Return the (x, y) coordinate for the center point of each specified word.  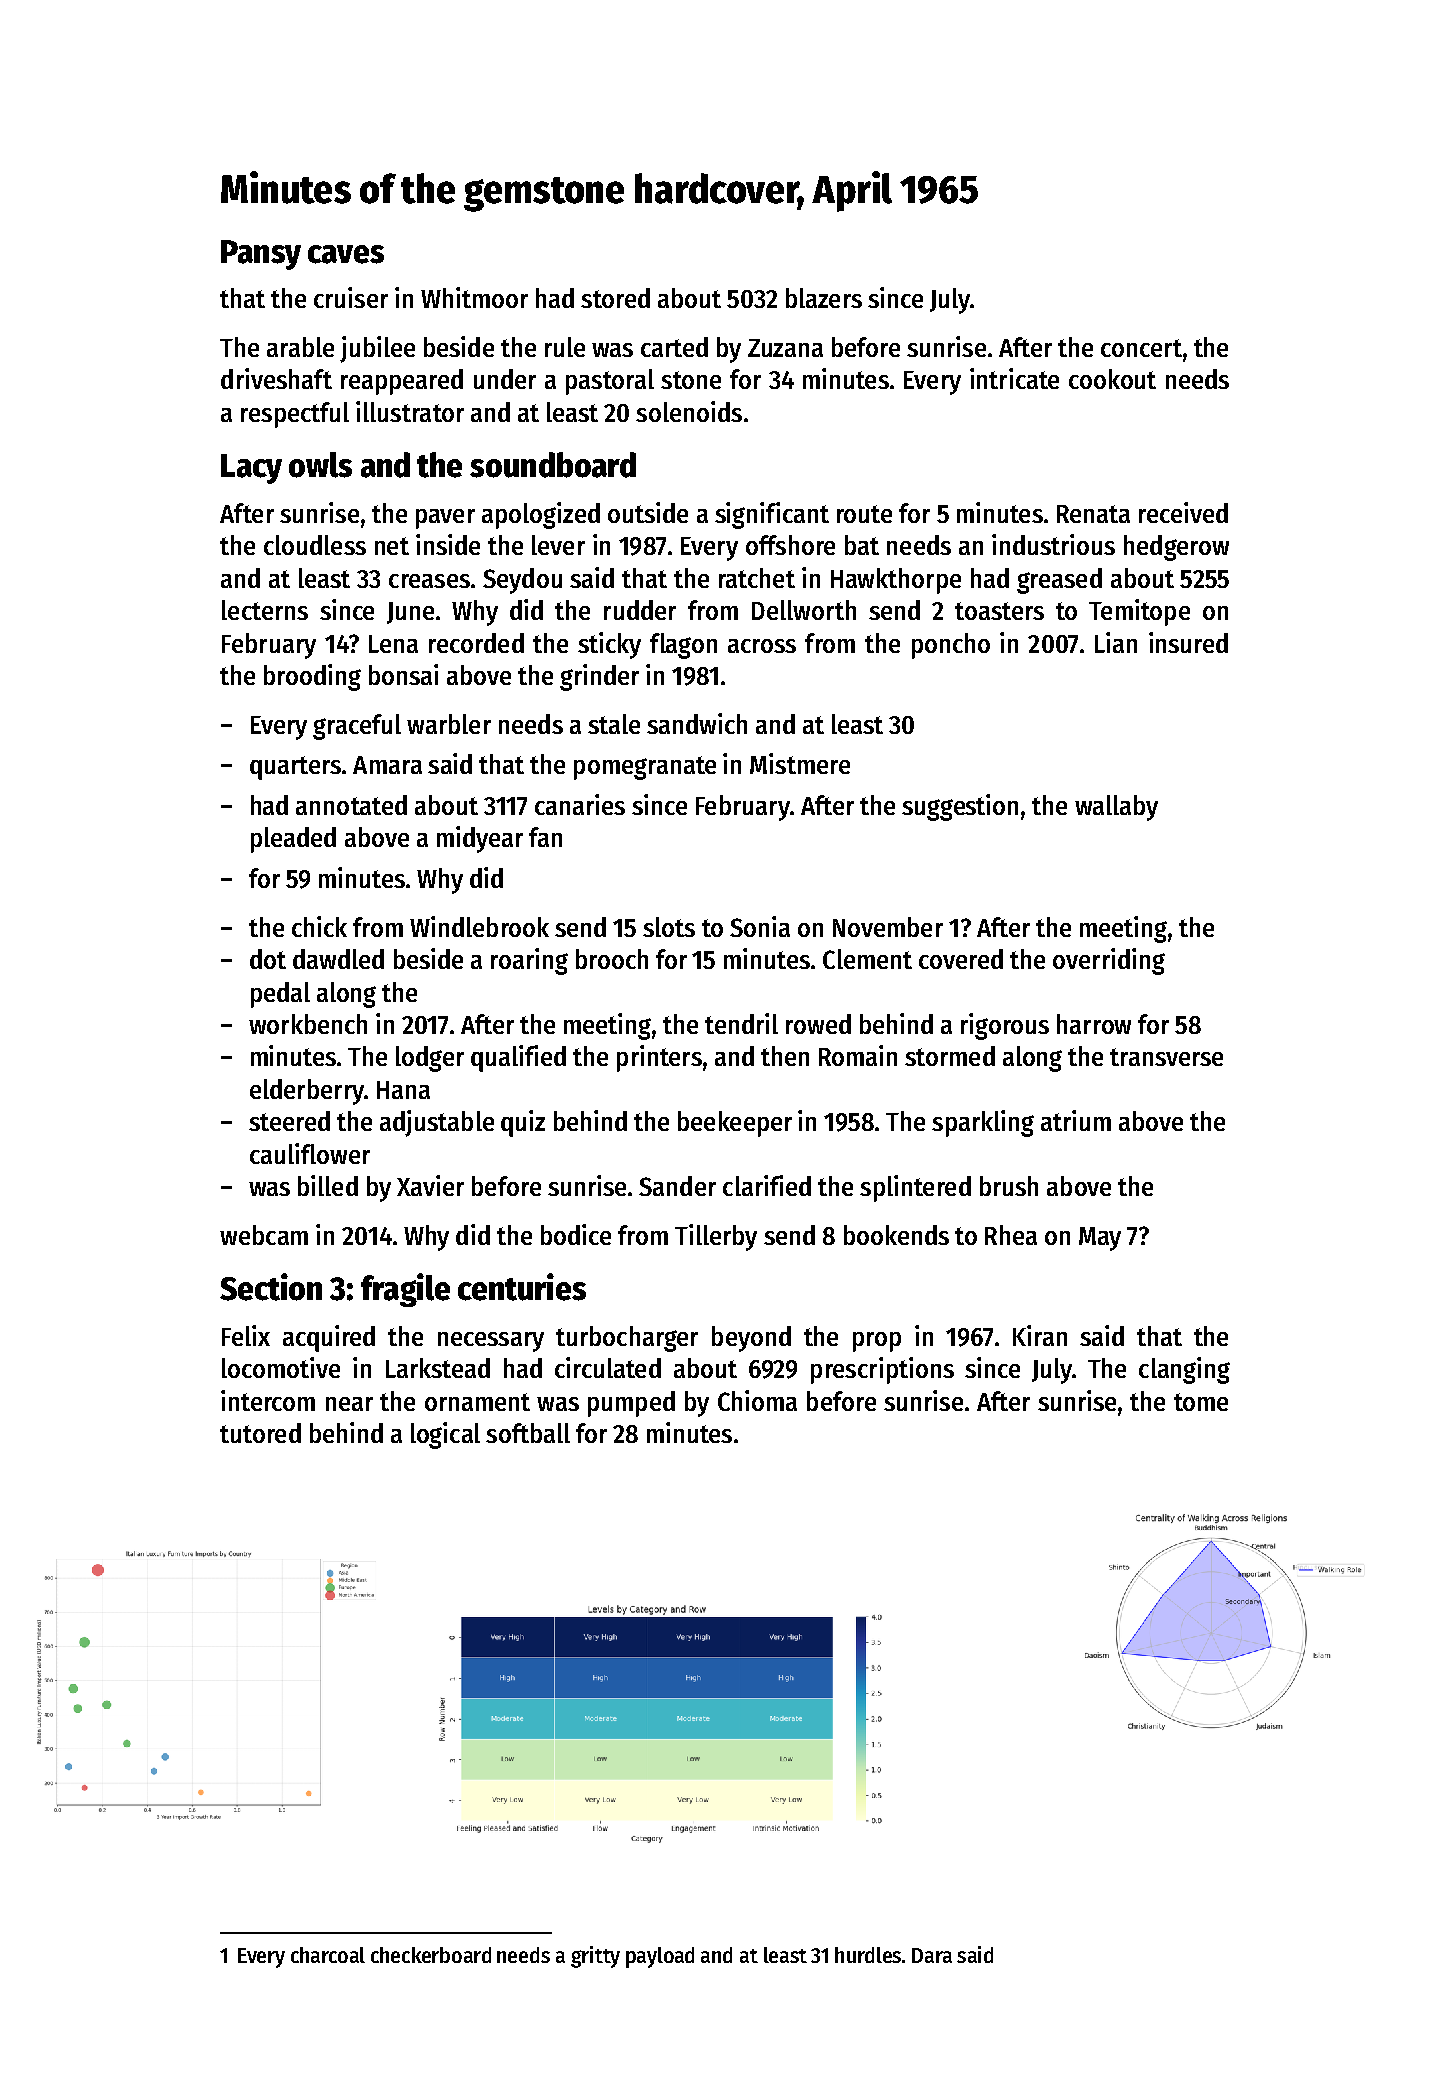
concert (1141, 348)
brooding (312, 677)
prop (877, 1342)
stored (615, 298)
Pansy (261, 255)
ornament (477, 1402)
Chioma (757, 1400)
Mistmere (800, 763)
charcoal (328, 1955)
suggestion (960, 807)
